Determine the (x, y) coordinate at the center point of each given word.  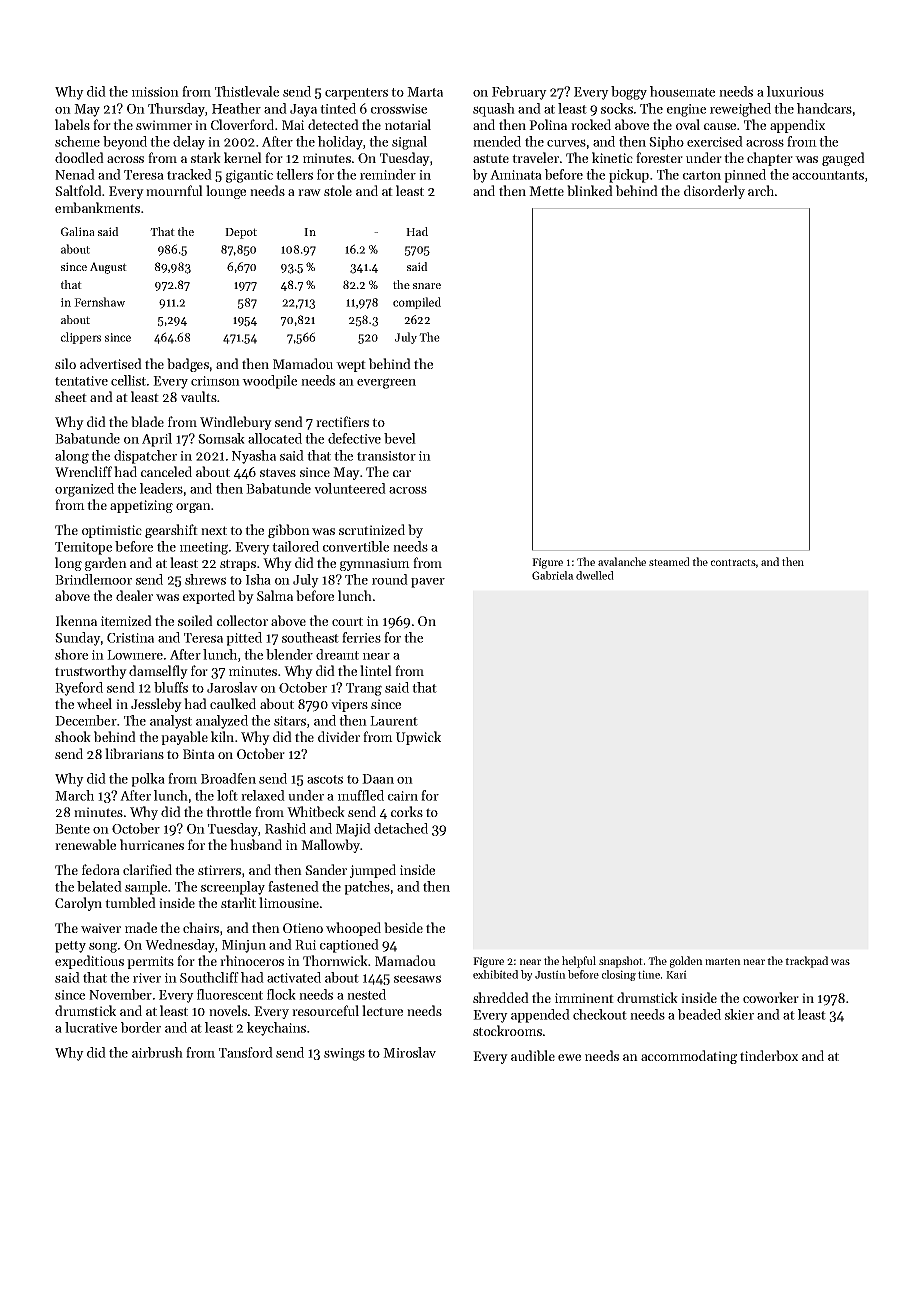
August (108, 268)
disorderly (714, 192)
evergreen (386, 383)
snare (427, 286)
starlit (238, 902)
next (214, 530)
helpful (579, 962)
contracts (733, 562)
